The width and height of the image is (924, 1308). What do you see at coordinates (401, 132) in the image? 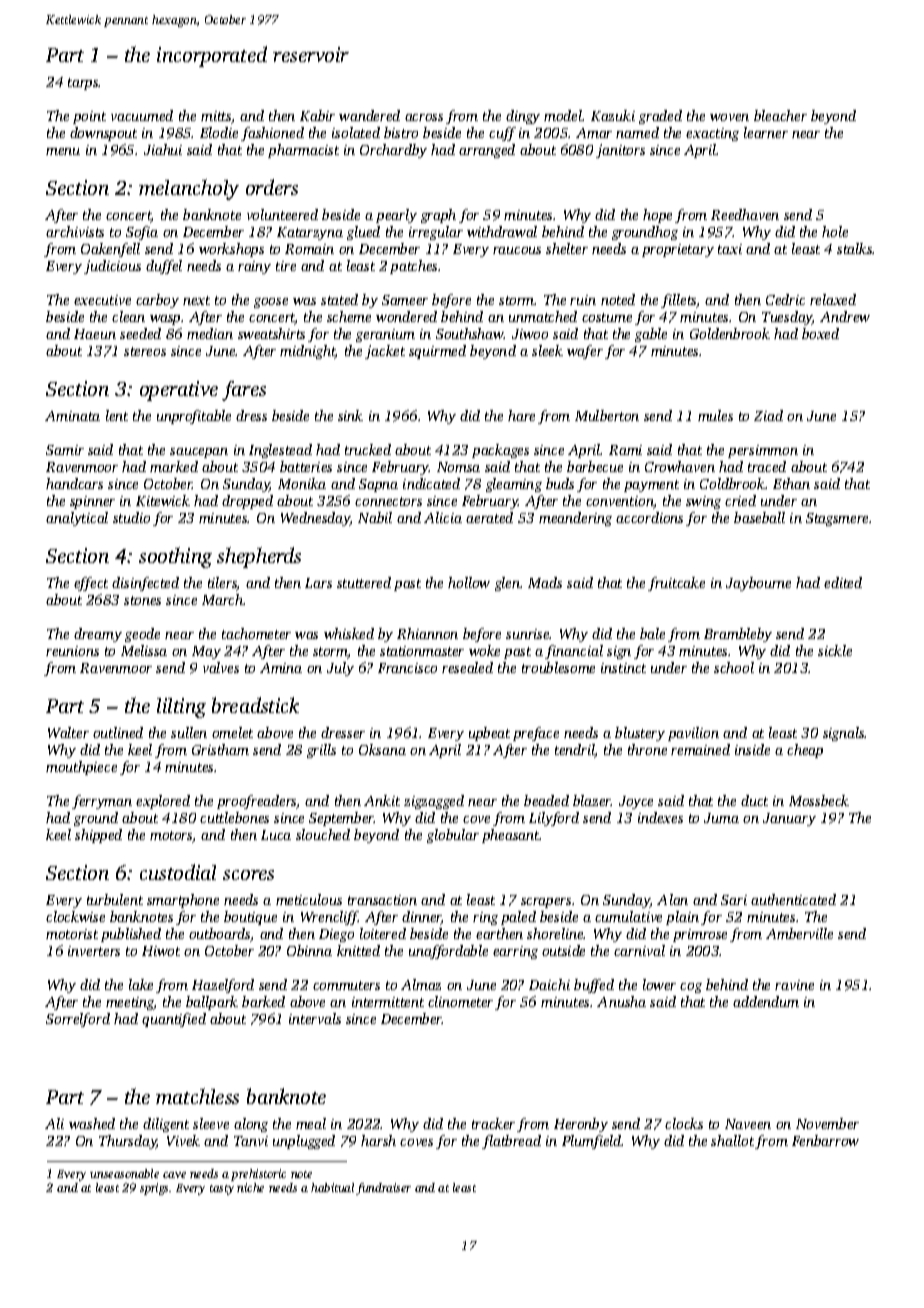
I see `bistro` at bounding box center [401, 132].
